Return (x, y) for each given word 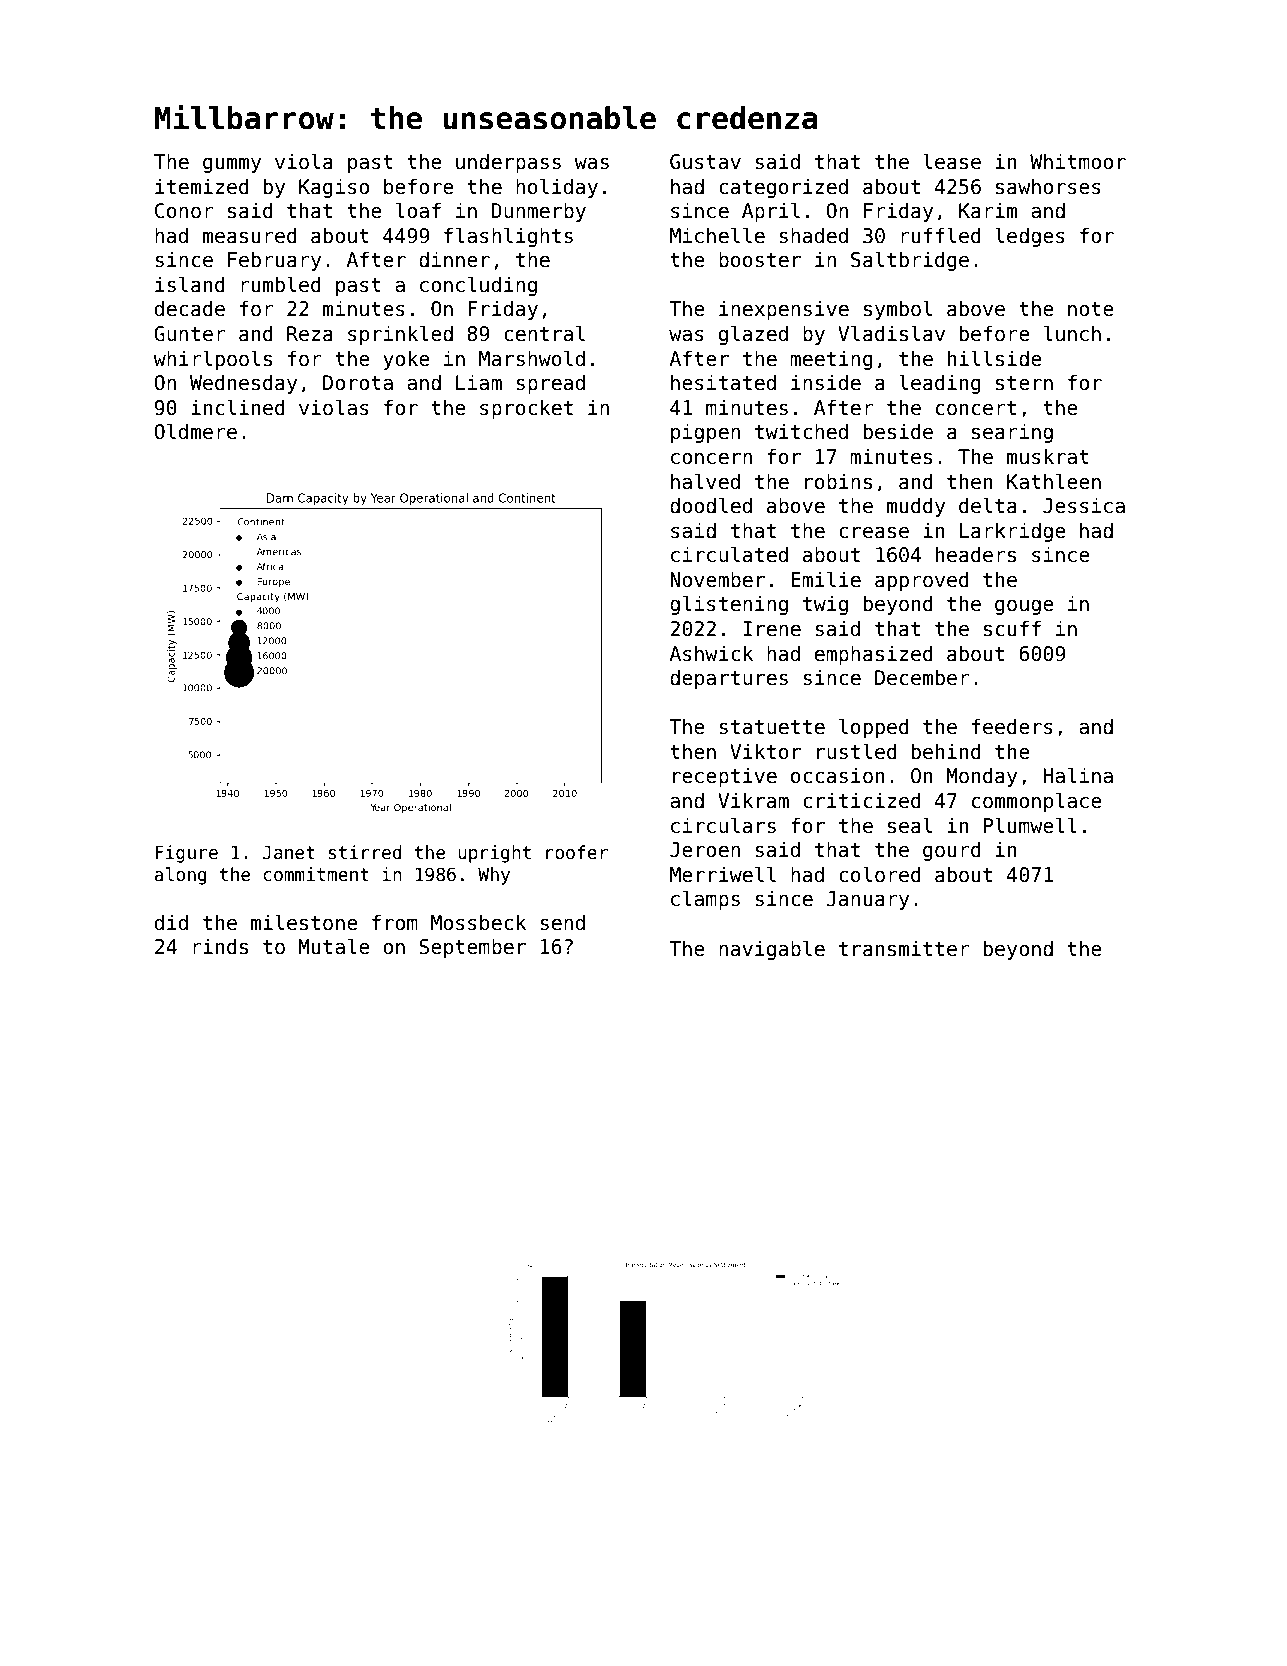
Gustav (705, 162)
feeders (1012, 726)
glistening (729, 605)
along (180, 876)
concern (711, 459)
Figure (186, 854)
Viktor (765, 751)
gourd (952, 851)
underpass (508, 163)
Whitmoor (1078, 161)
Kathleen (1054, 481)
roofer (577, 852)
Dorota (358, 383)
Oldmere (195, 431)
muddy (916, 507)
